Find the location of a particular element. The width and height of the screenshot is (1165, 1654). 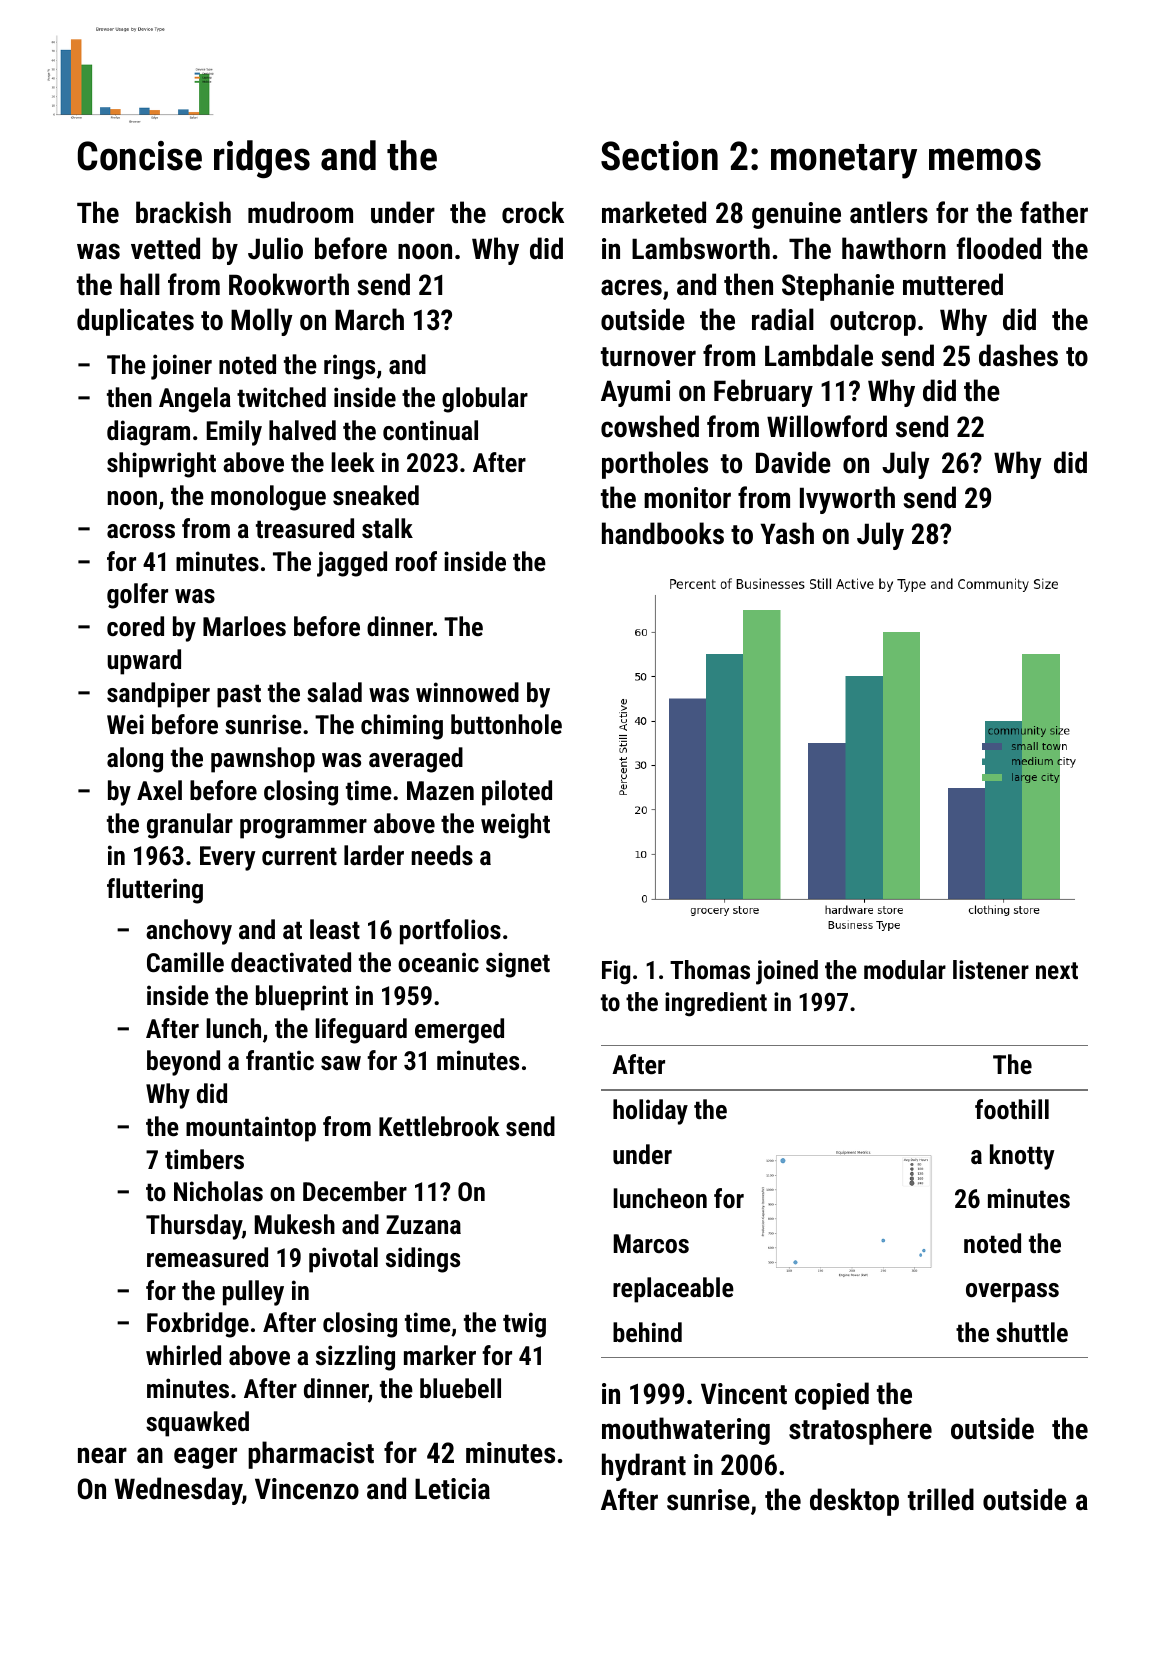

father is located at coordinates (1054, 212).
